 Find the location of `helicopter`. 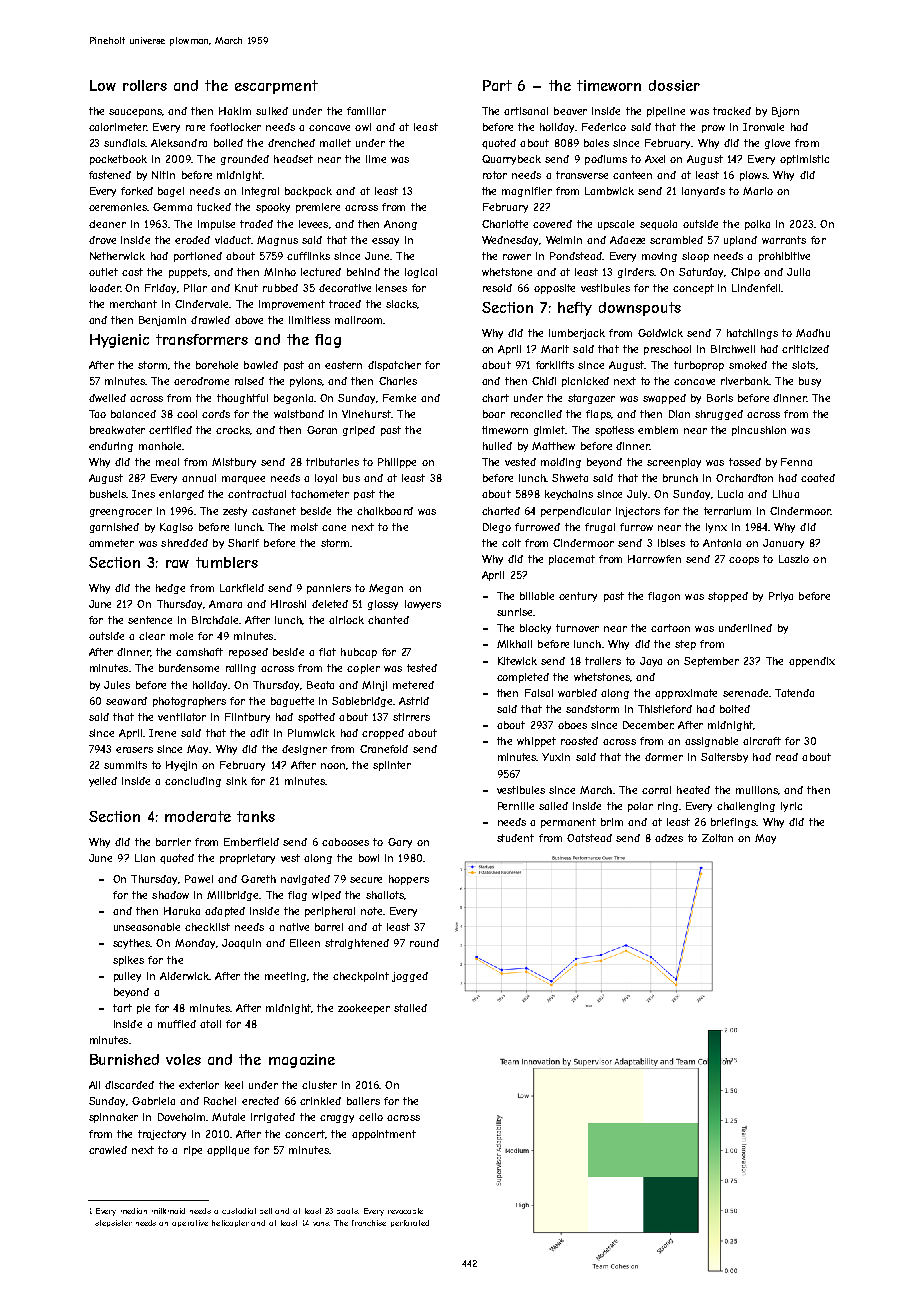

helicopter is located at coordinates (230, 1223).
